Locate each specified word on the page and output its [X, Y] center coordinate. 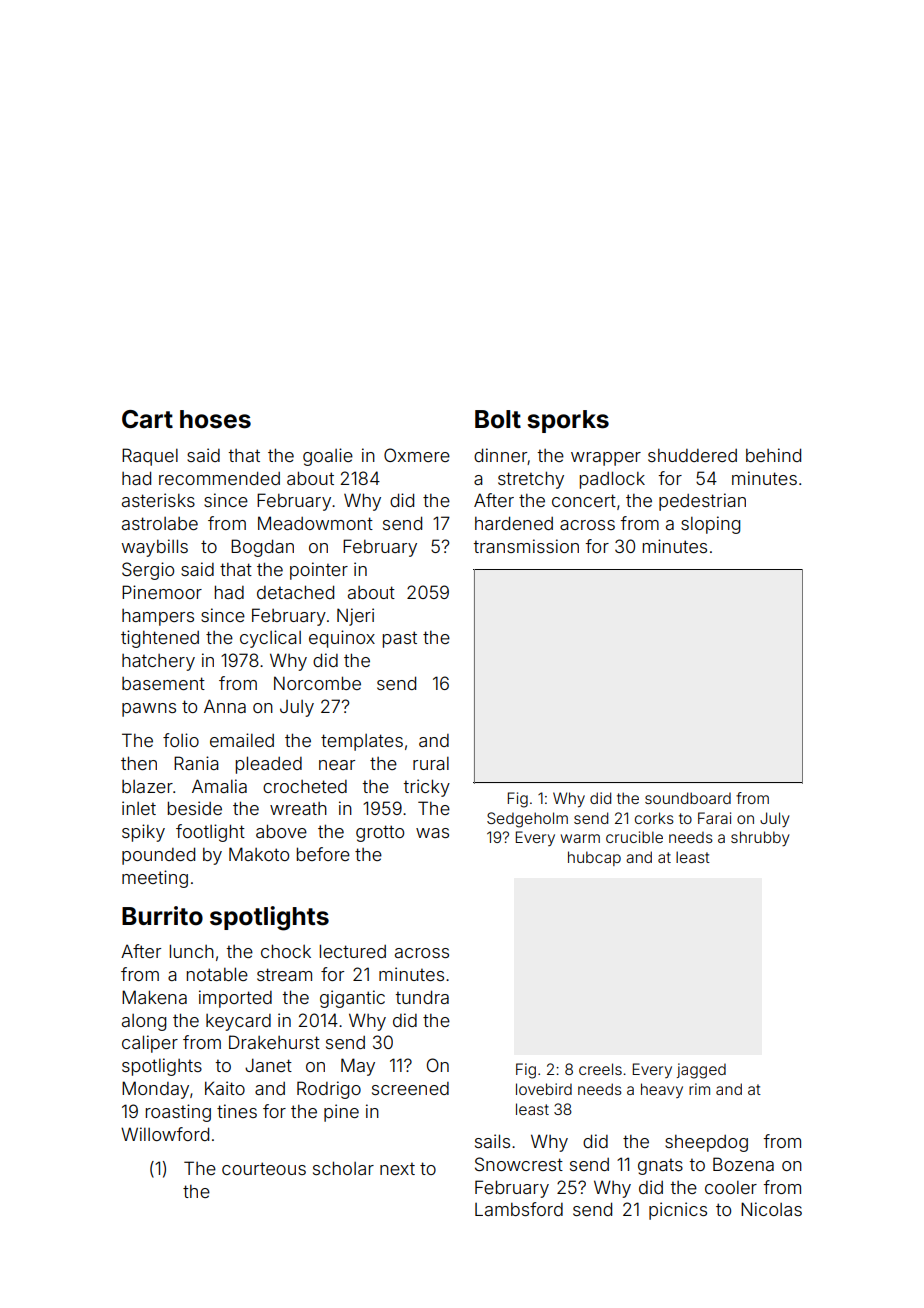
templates [362, 742]
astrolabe [160, 523]
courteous [264, 1168]
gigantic [352, 999]
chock [286, 951]
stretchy [531, 480]
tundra [422, 997]
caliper [150, 1044]
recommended [219, 478]
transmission [526, 546]
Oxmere [417, 455]
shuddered [692, 455]
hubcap [594, 858]
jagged [701, 1071]
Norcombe [317, 683]
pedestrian [702, 502]
